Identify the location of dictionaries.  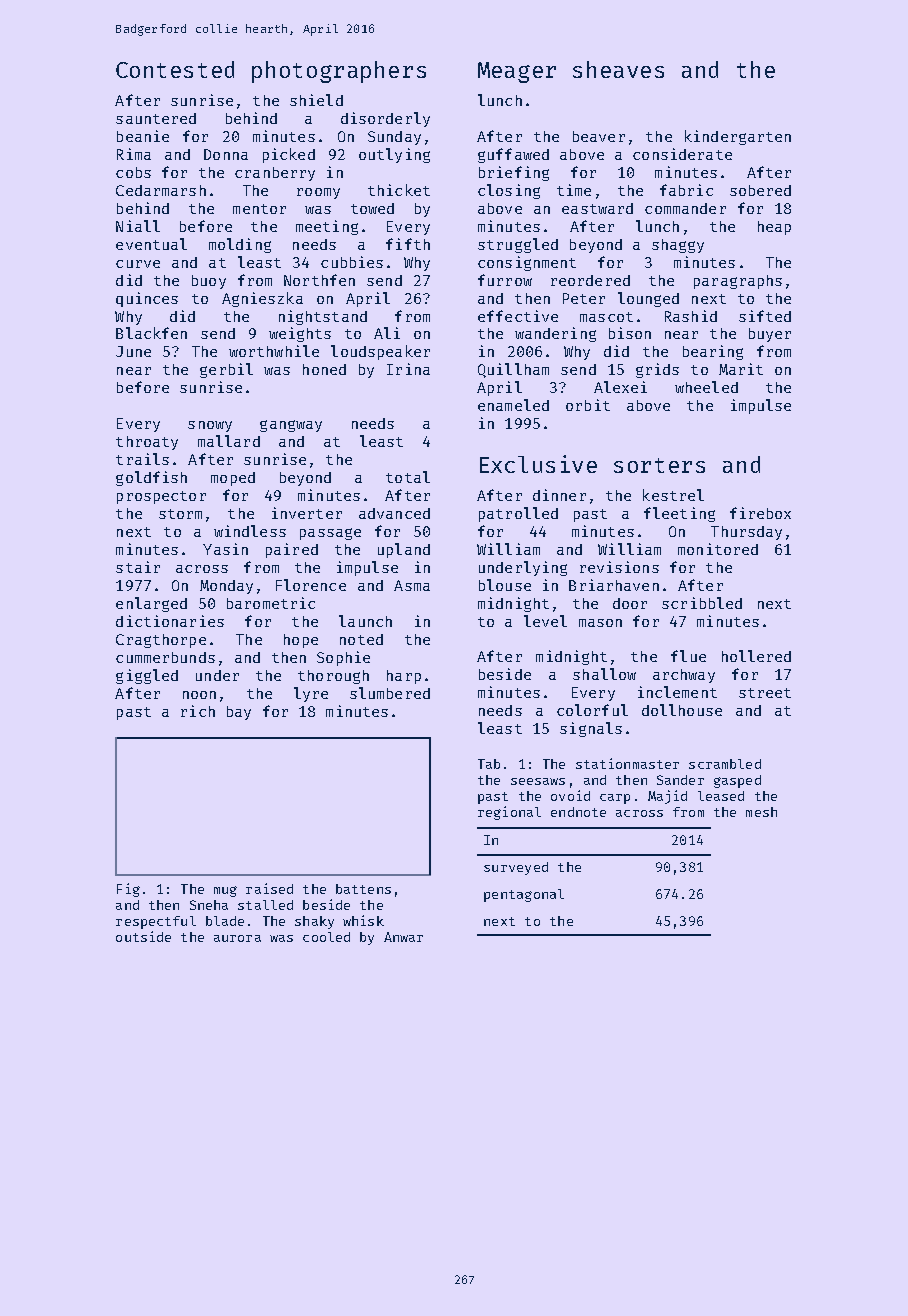
(170, 621).
